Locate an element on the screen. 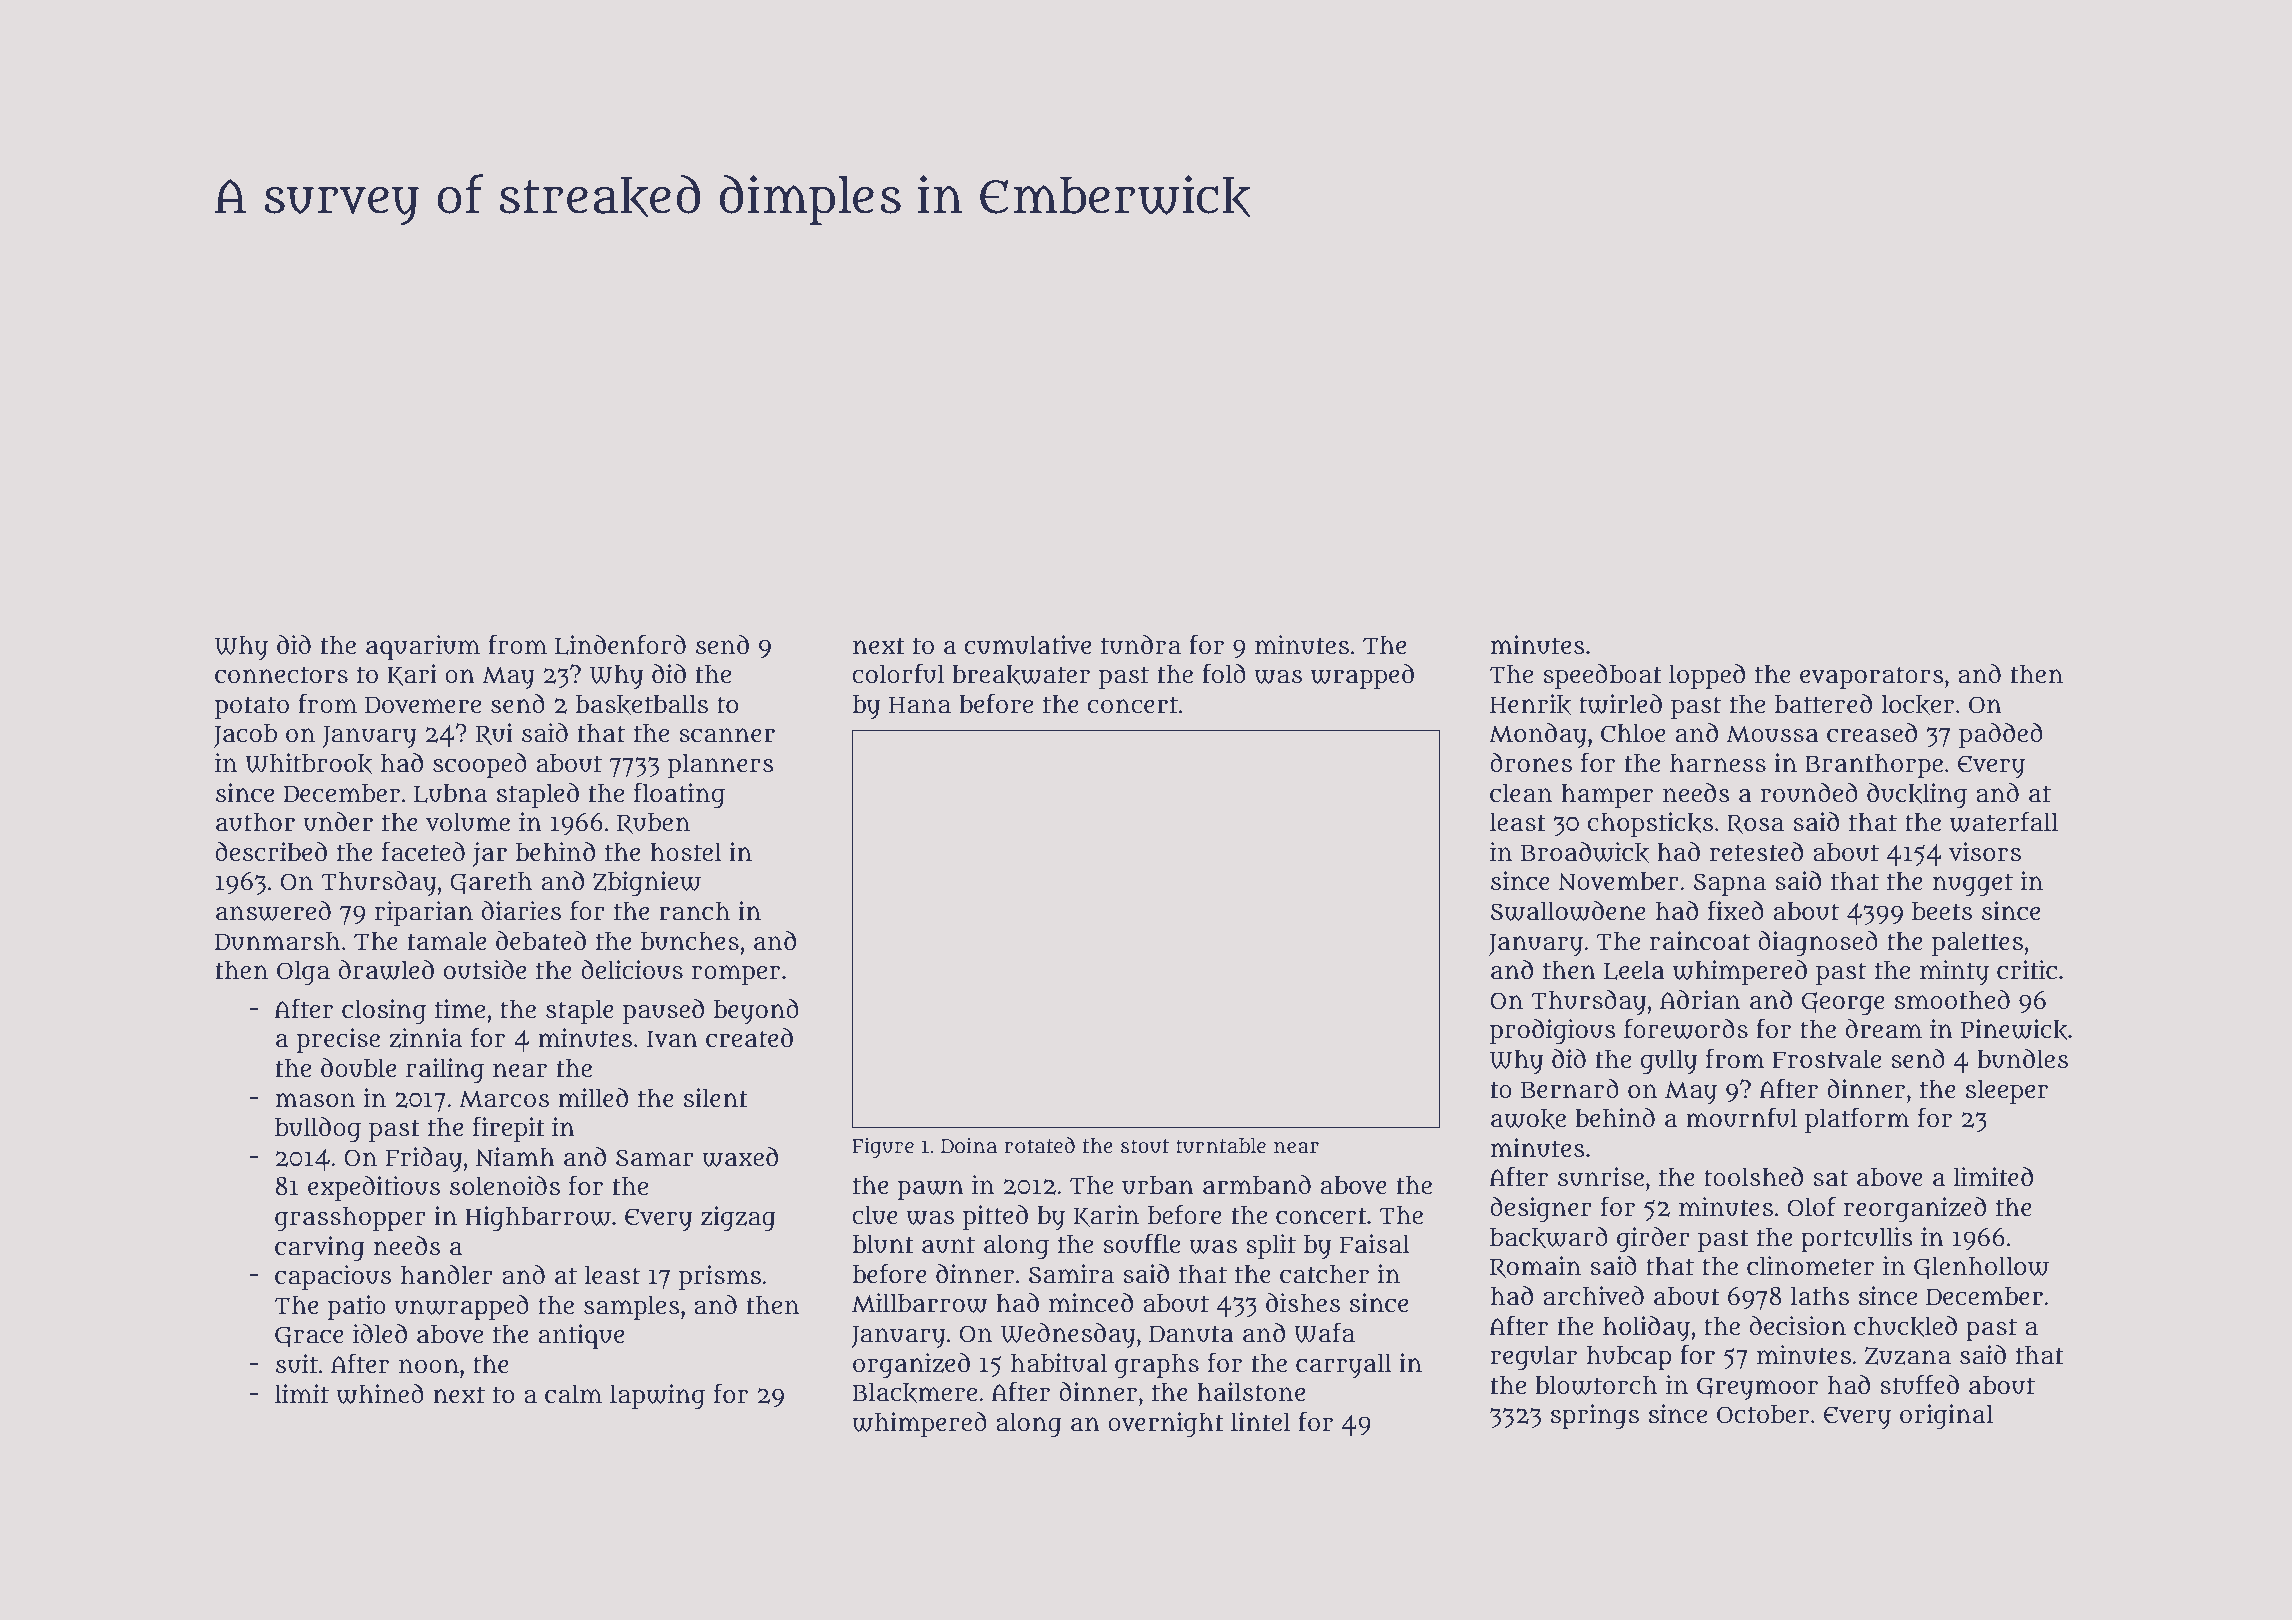 This screenshot has height=1620, width=2292. hostel is located at coordinates (686, 851).
